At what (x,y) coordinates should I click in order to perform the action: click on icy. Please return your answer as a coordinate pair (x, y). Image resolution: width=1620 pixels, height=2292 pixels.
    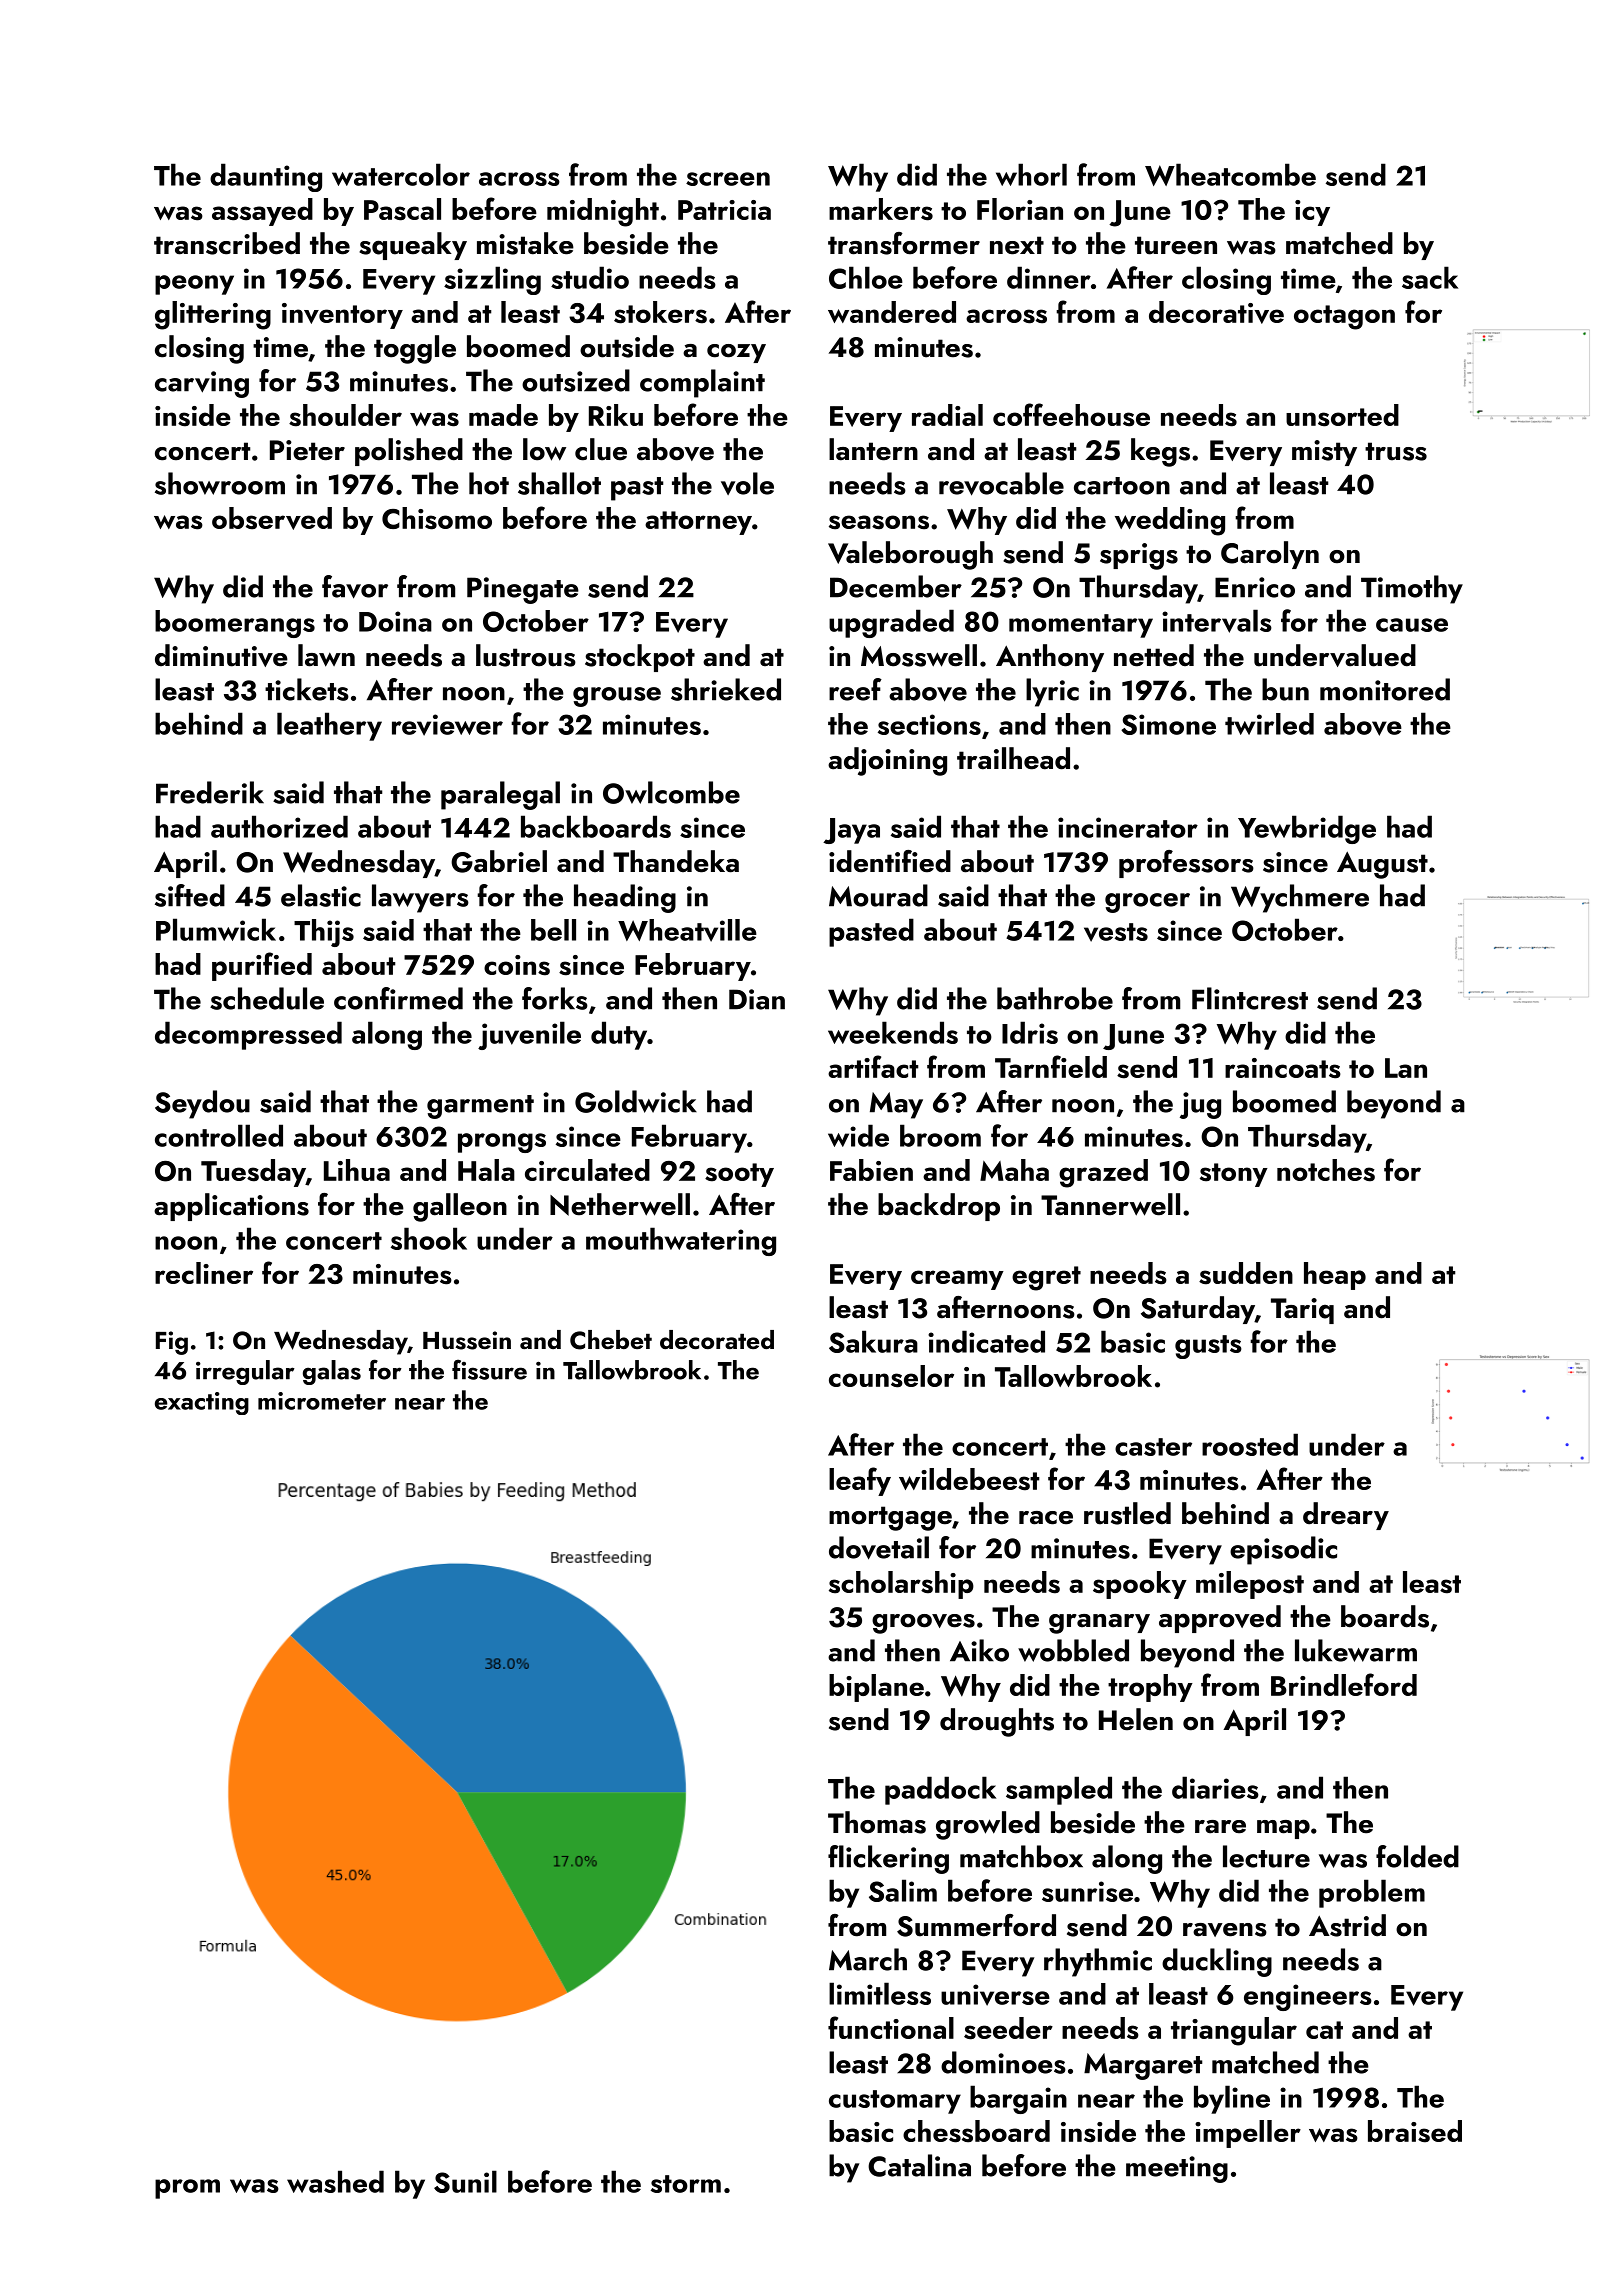
    Looking at the image, I should click on (1312, 213).
